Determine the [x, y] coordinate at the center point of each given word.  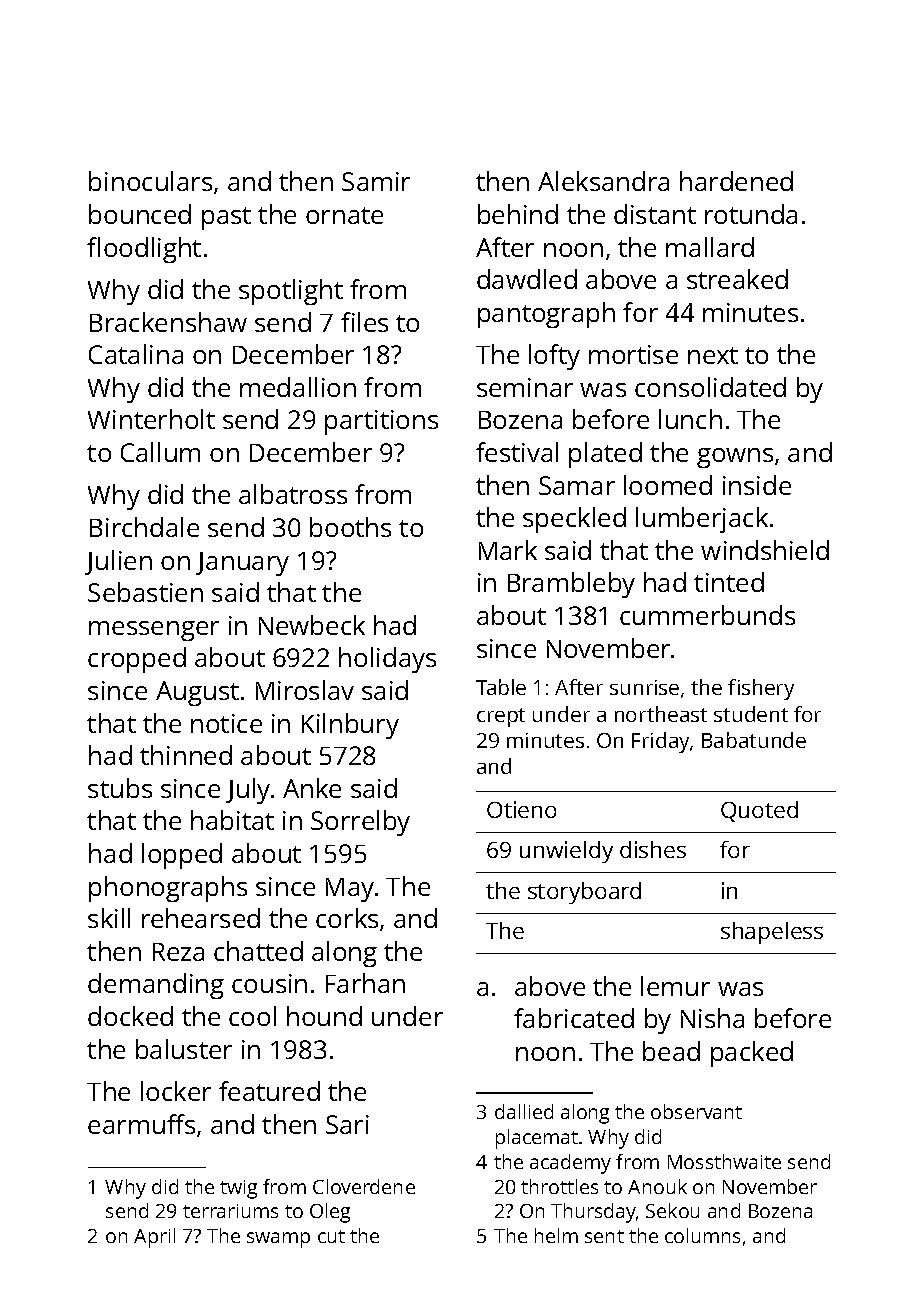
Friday [660, 742]
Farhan [365, 983]
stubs [120, 788]
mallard [710, 247]
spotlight [291, 292]
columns [702, 1235]
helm [556, 1235]
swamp [278, 1240]
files [364, 322]
